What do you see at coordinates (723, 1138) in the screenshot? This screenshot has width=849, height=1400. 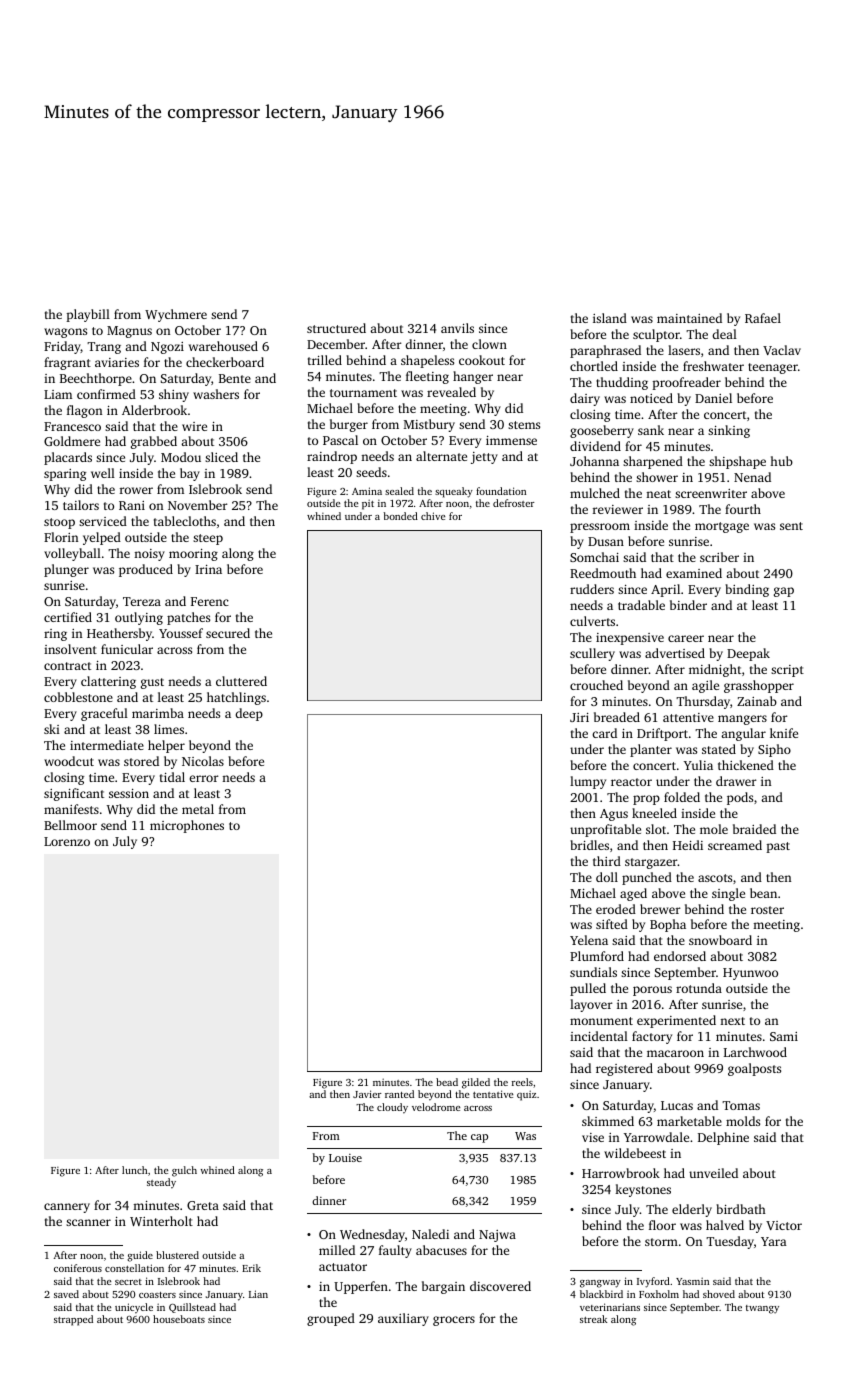 I see `Delphine` at bounding box center [723, 1138].
